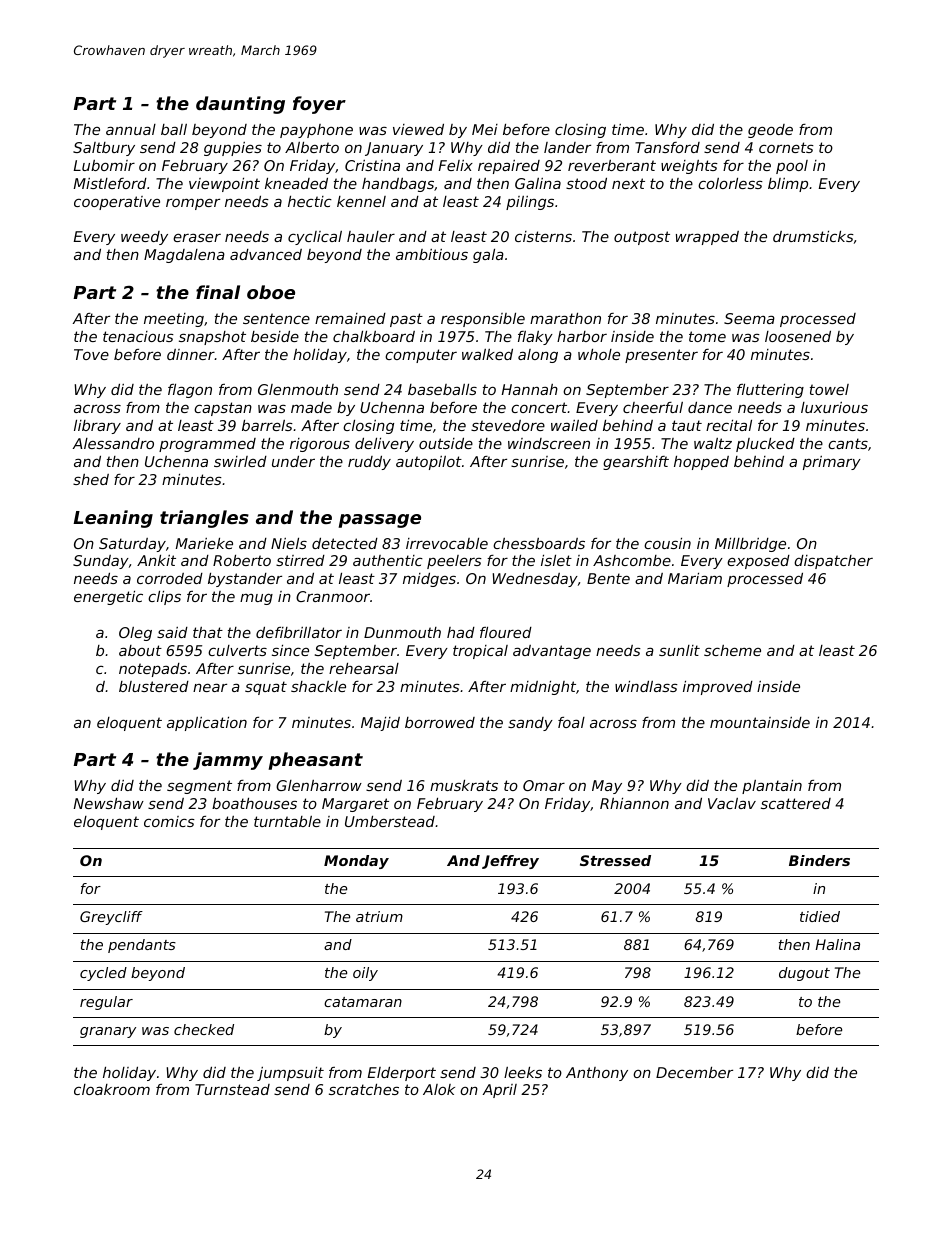  I want to click on Dunmouth, so click(402, 632).
